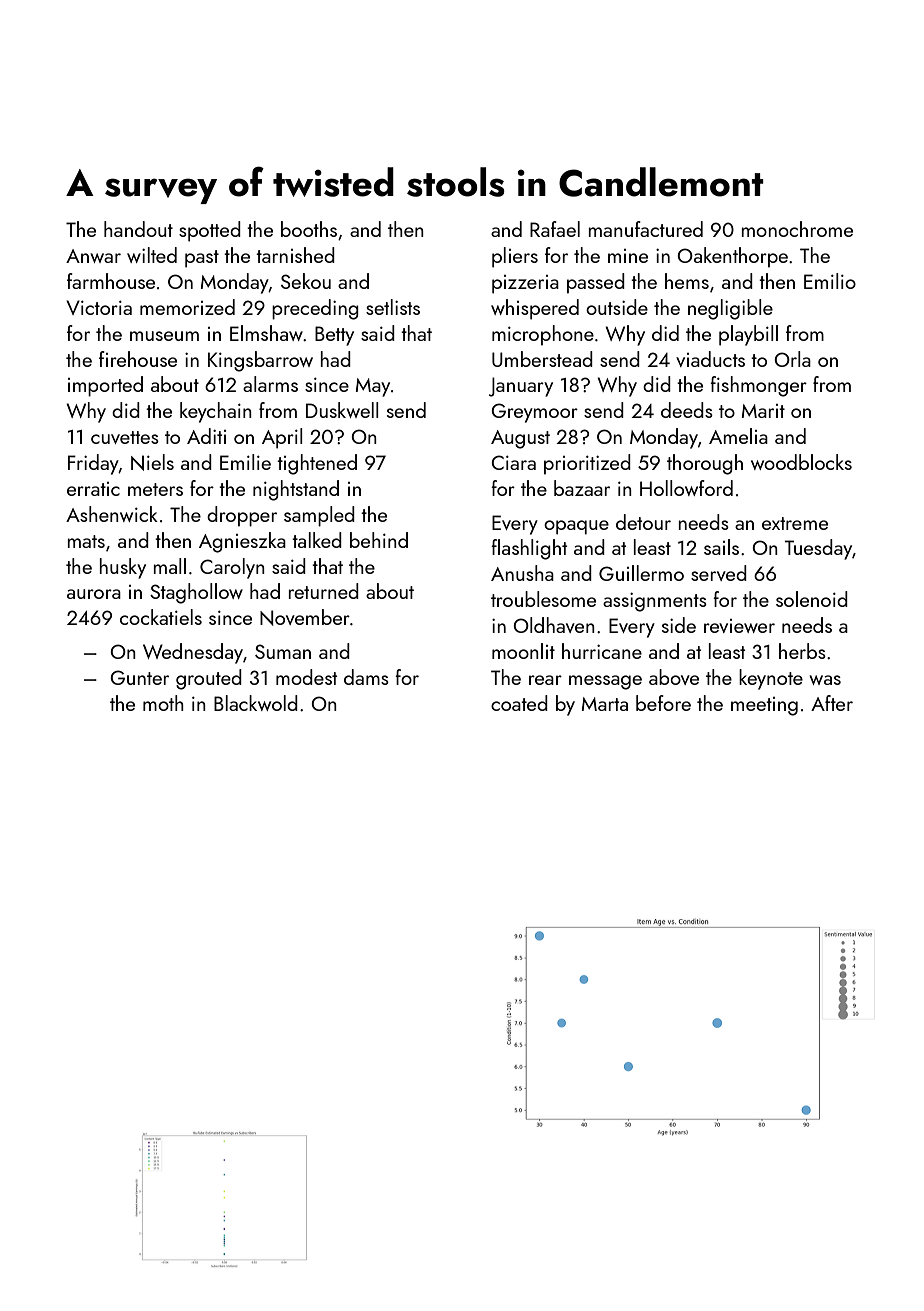 Image resolution: width=924 pixels, height=1311 pixels. Describe the element at coordinates (543, 335) in the document. I see `microphone` at that location.
